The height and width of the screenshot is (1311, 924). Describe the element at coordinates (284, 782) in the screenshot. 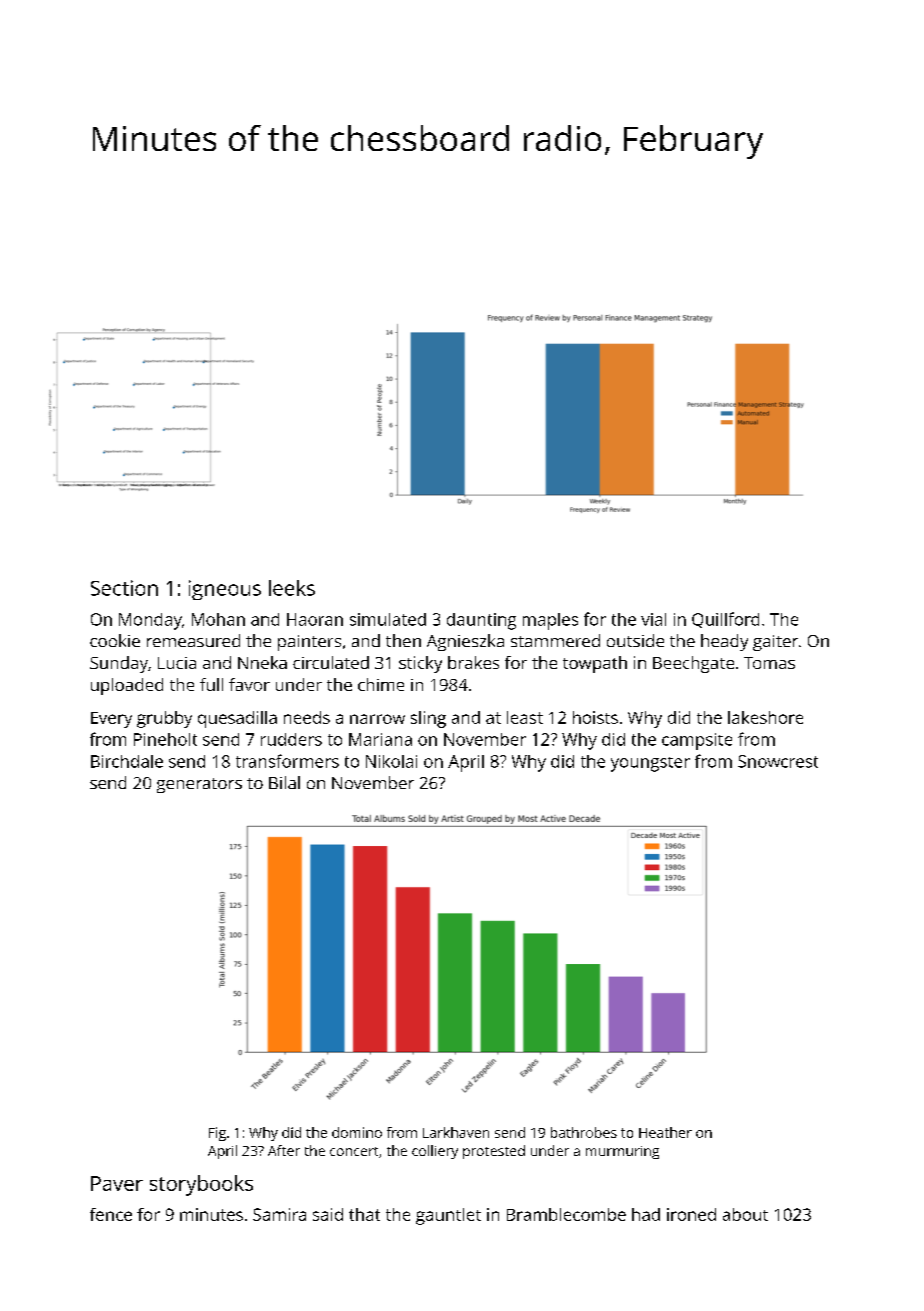

I see `Bilal` at that location.
